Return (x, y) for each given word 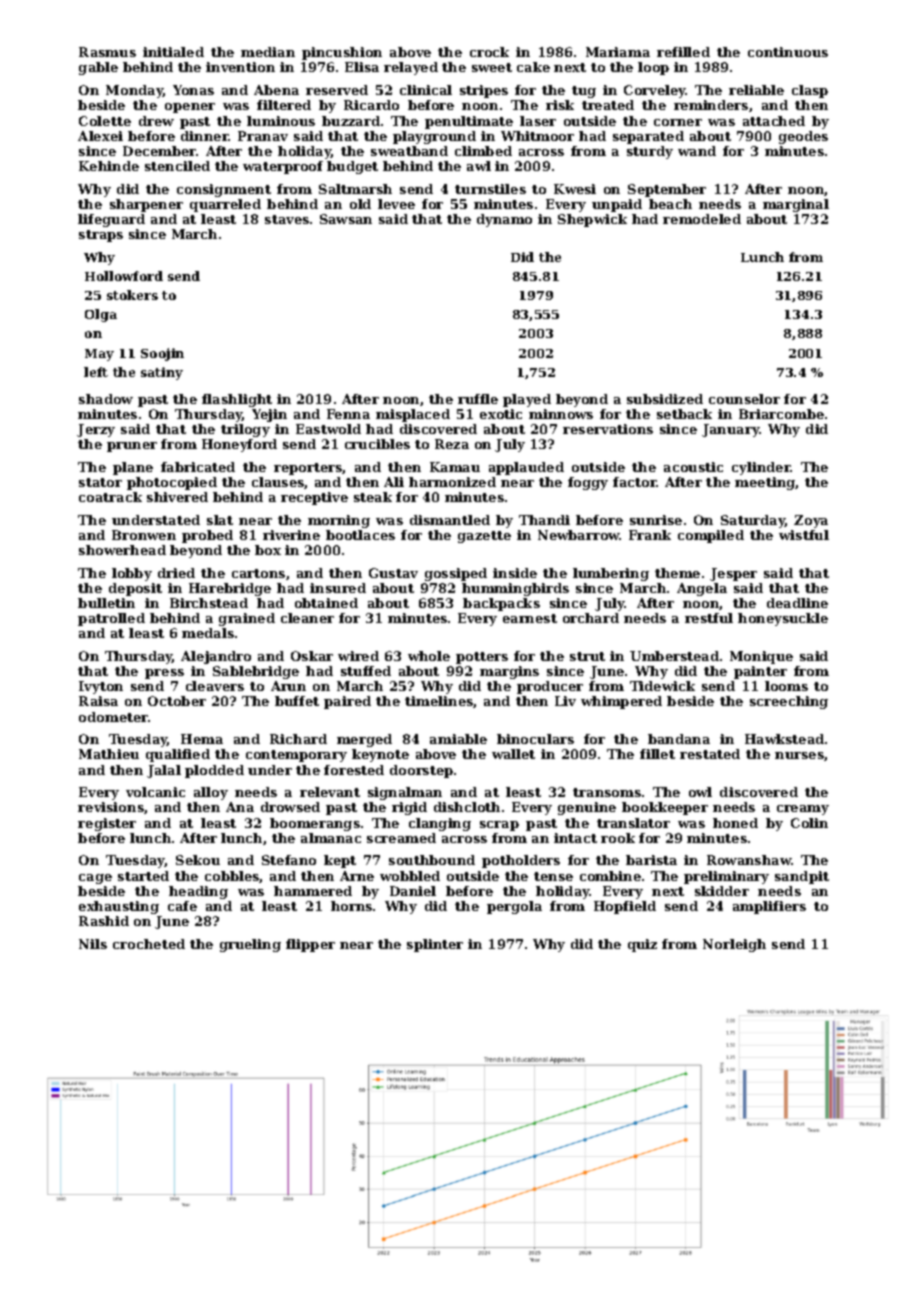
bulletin (106, 603)
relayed (411, 68)
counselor (744, 399)
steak (373, 497)
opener (190, 108)
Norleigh (734, 945)
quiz (642, 945)
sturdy (650, 152)
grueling (250, 945)
